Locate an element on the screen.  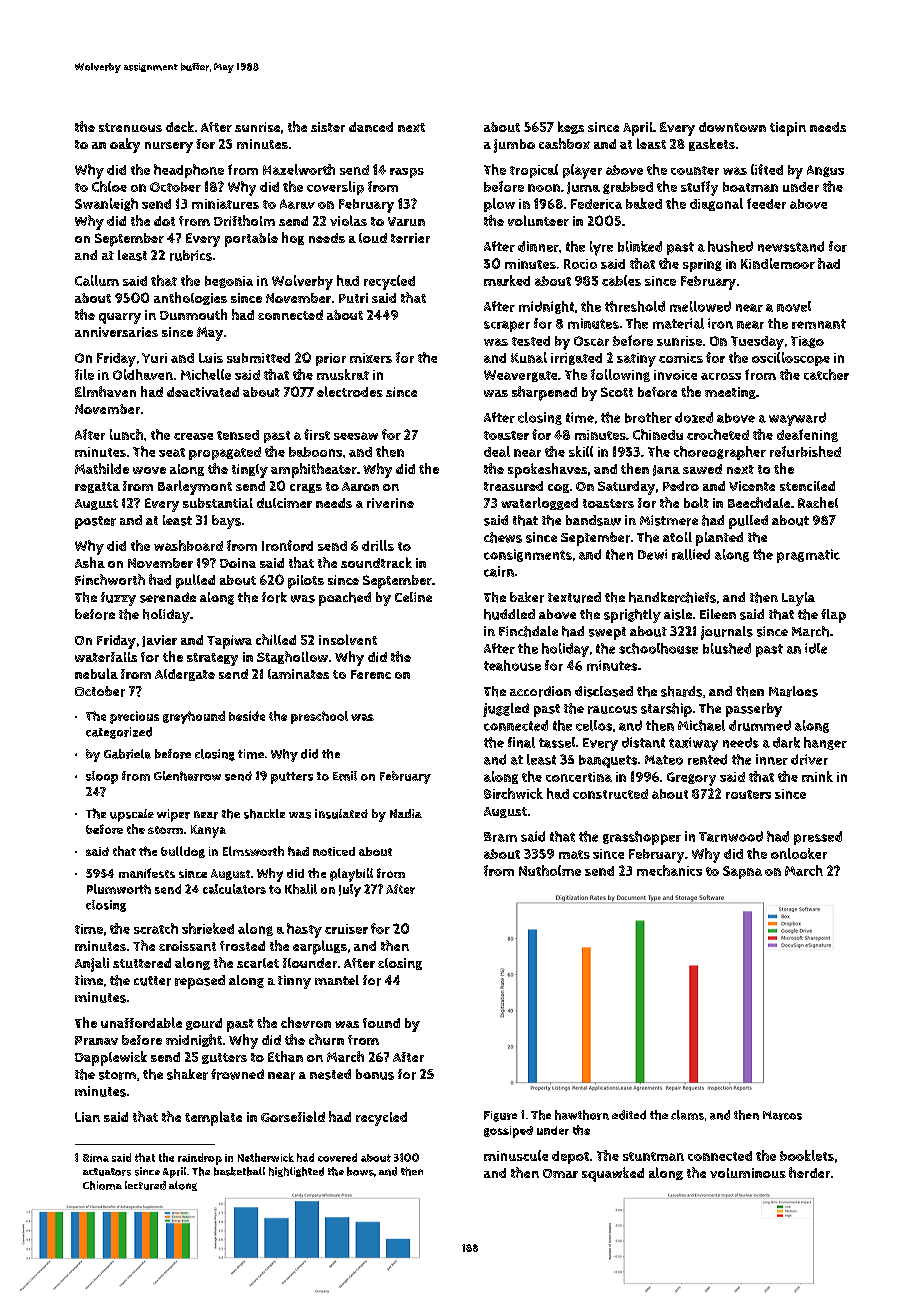
Sapna is located at coordinates (742, 872).
